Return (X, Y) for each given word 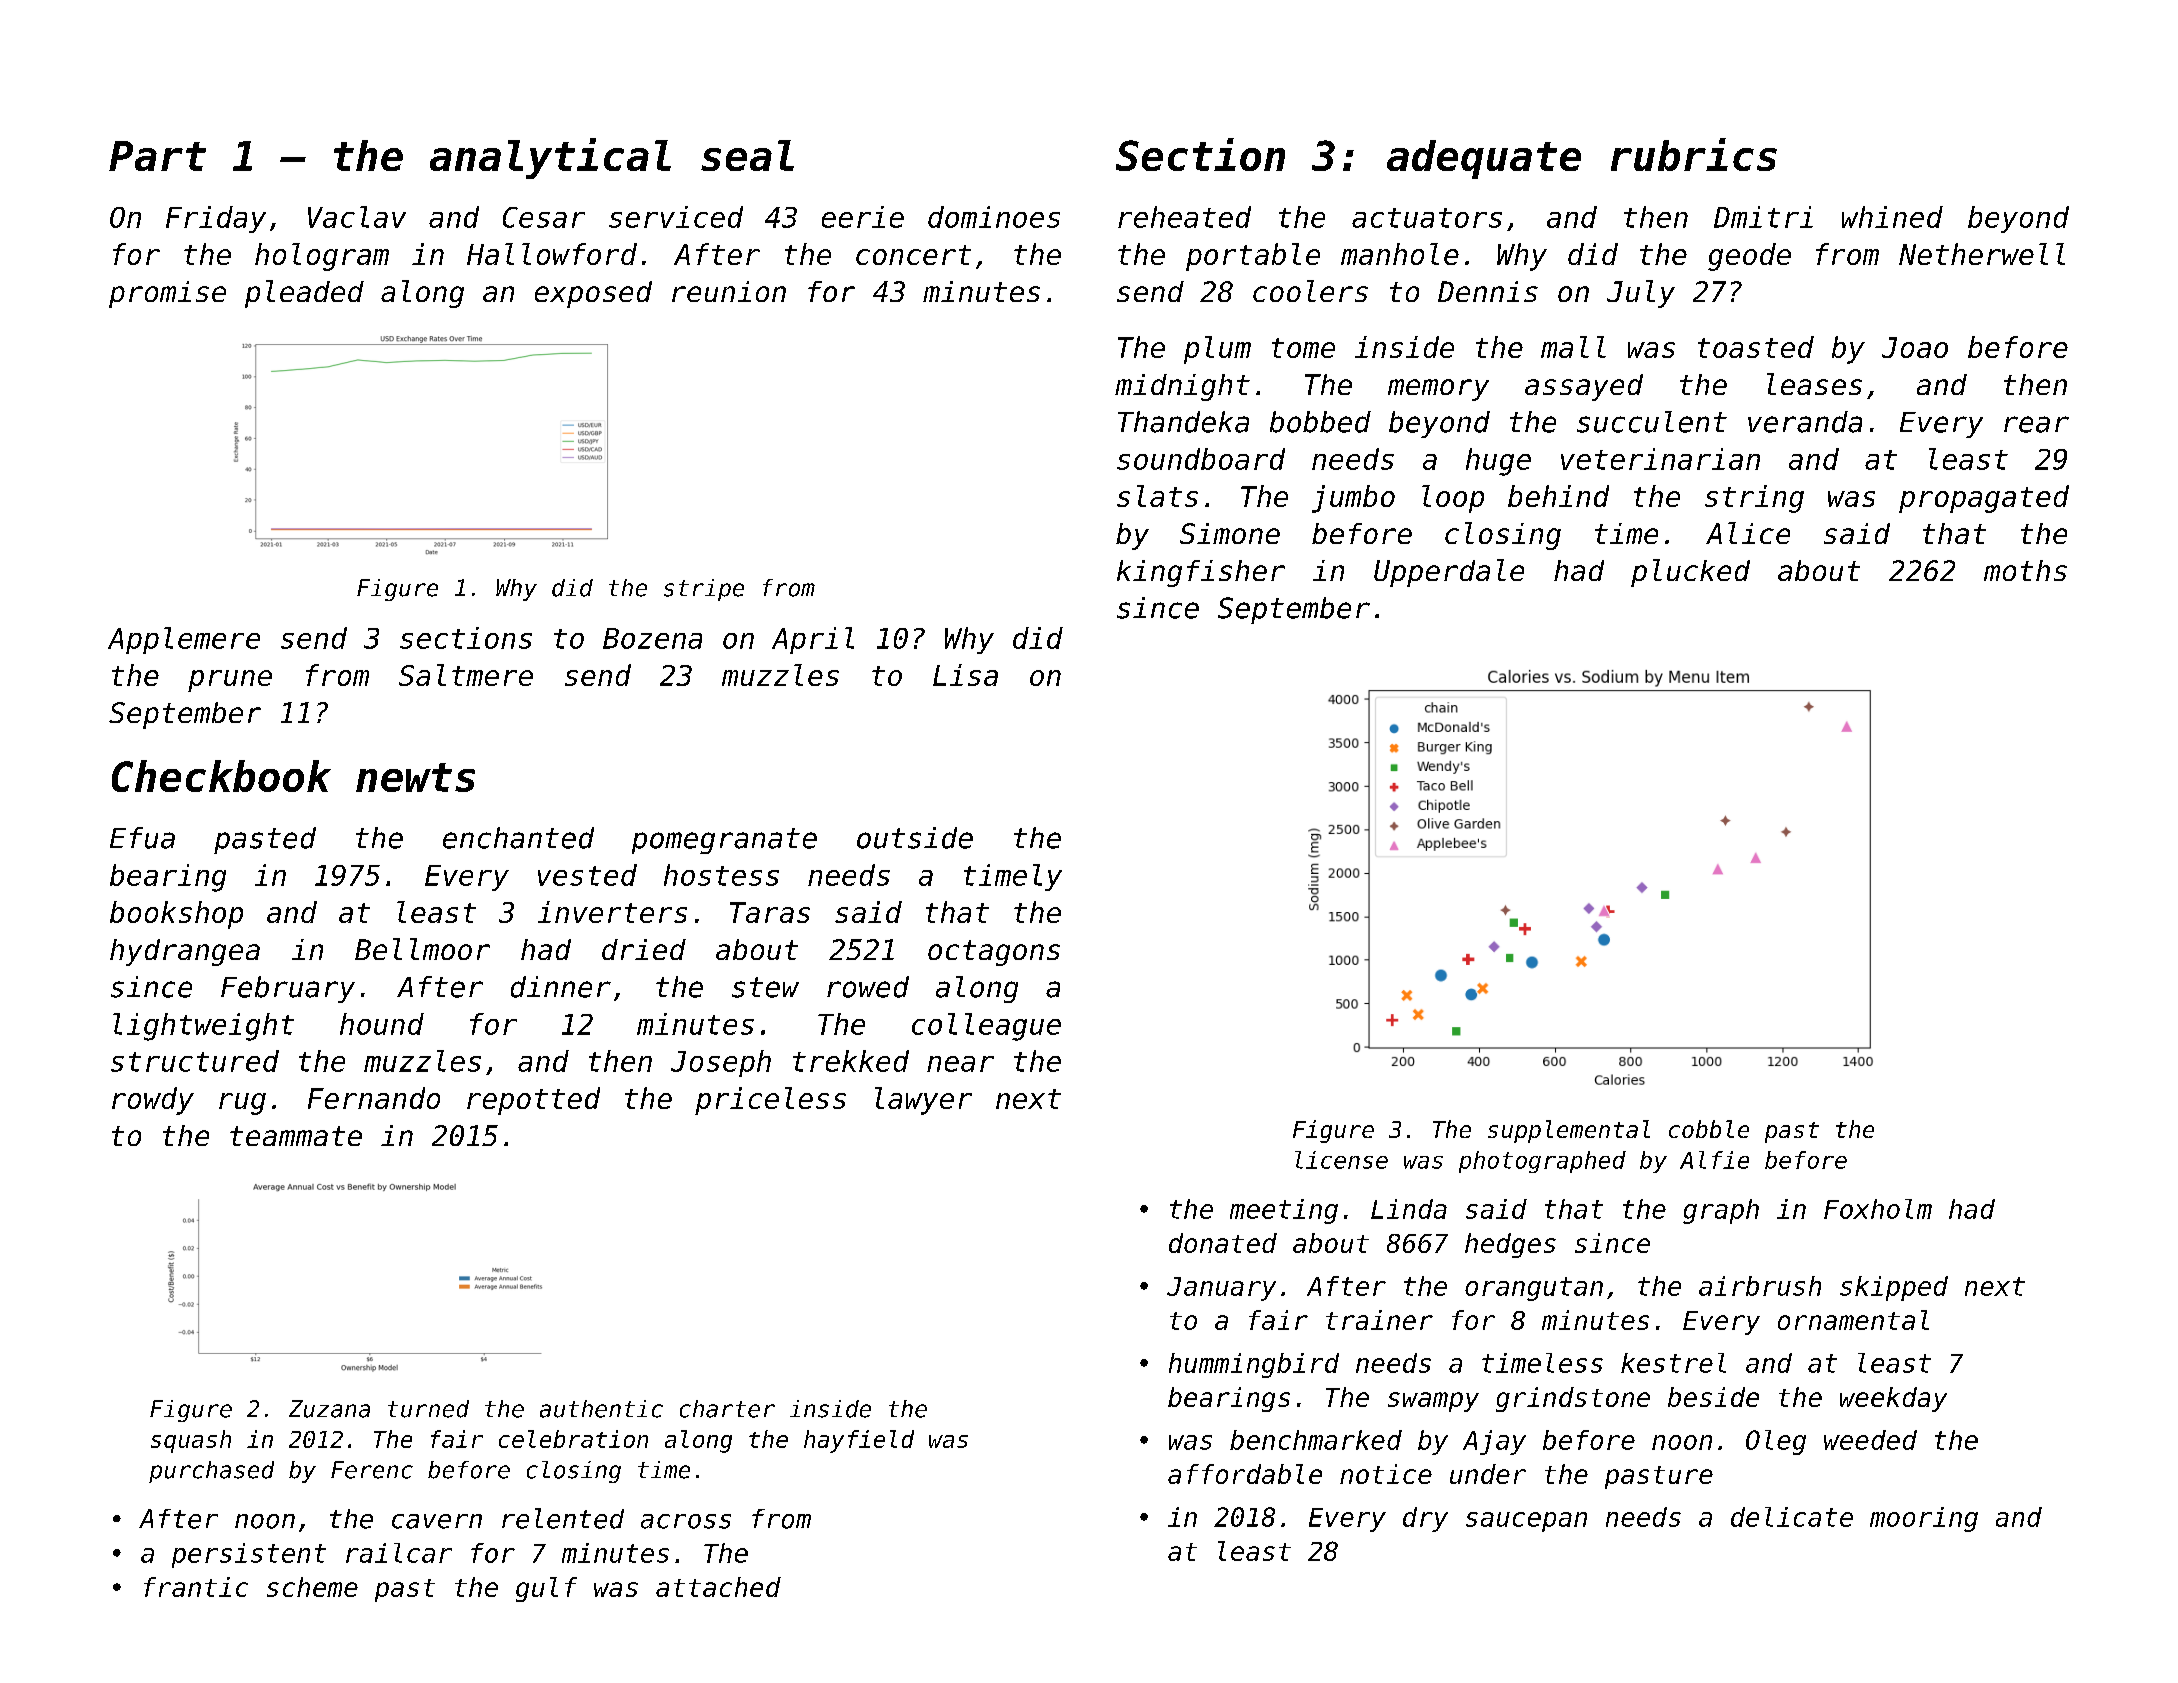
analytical (550, 158)
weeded (1870, 1440)
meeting (1284, 1211)
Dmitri (1763, 217)
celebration (573, 1439)
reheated (1184, 217)
